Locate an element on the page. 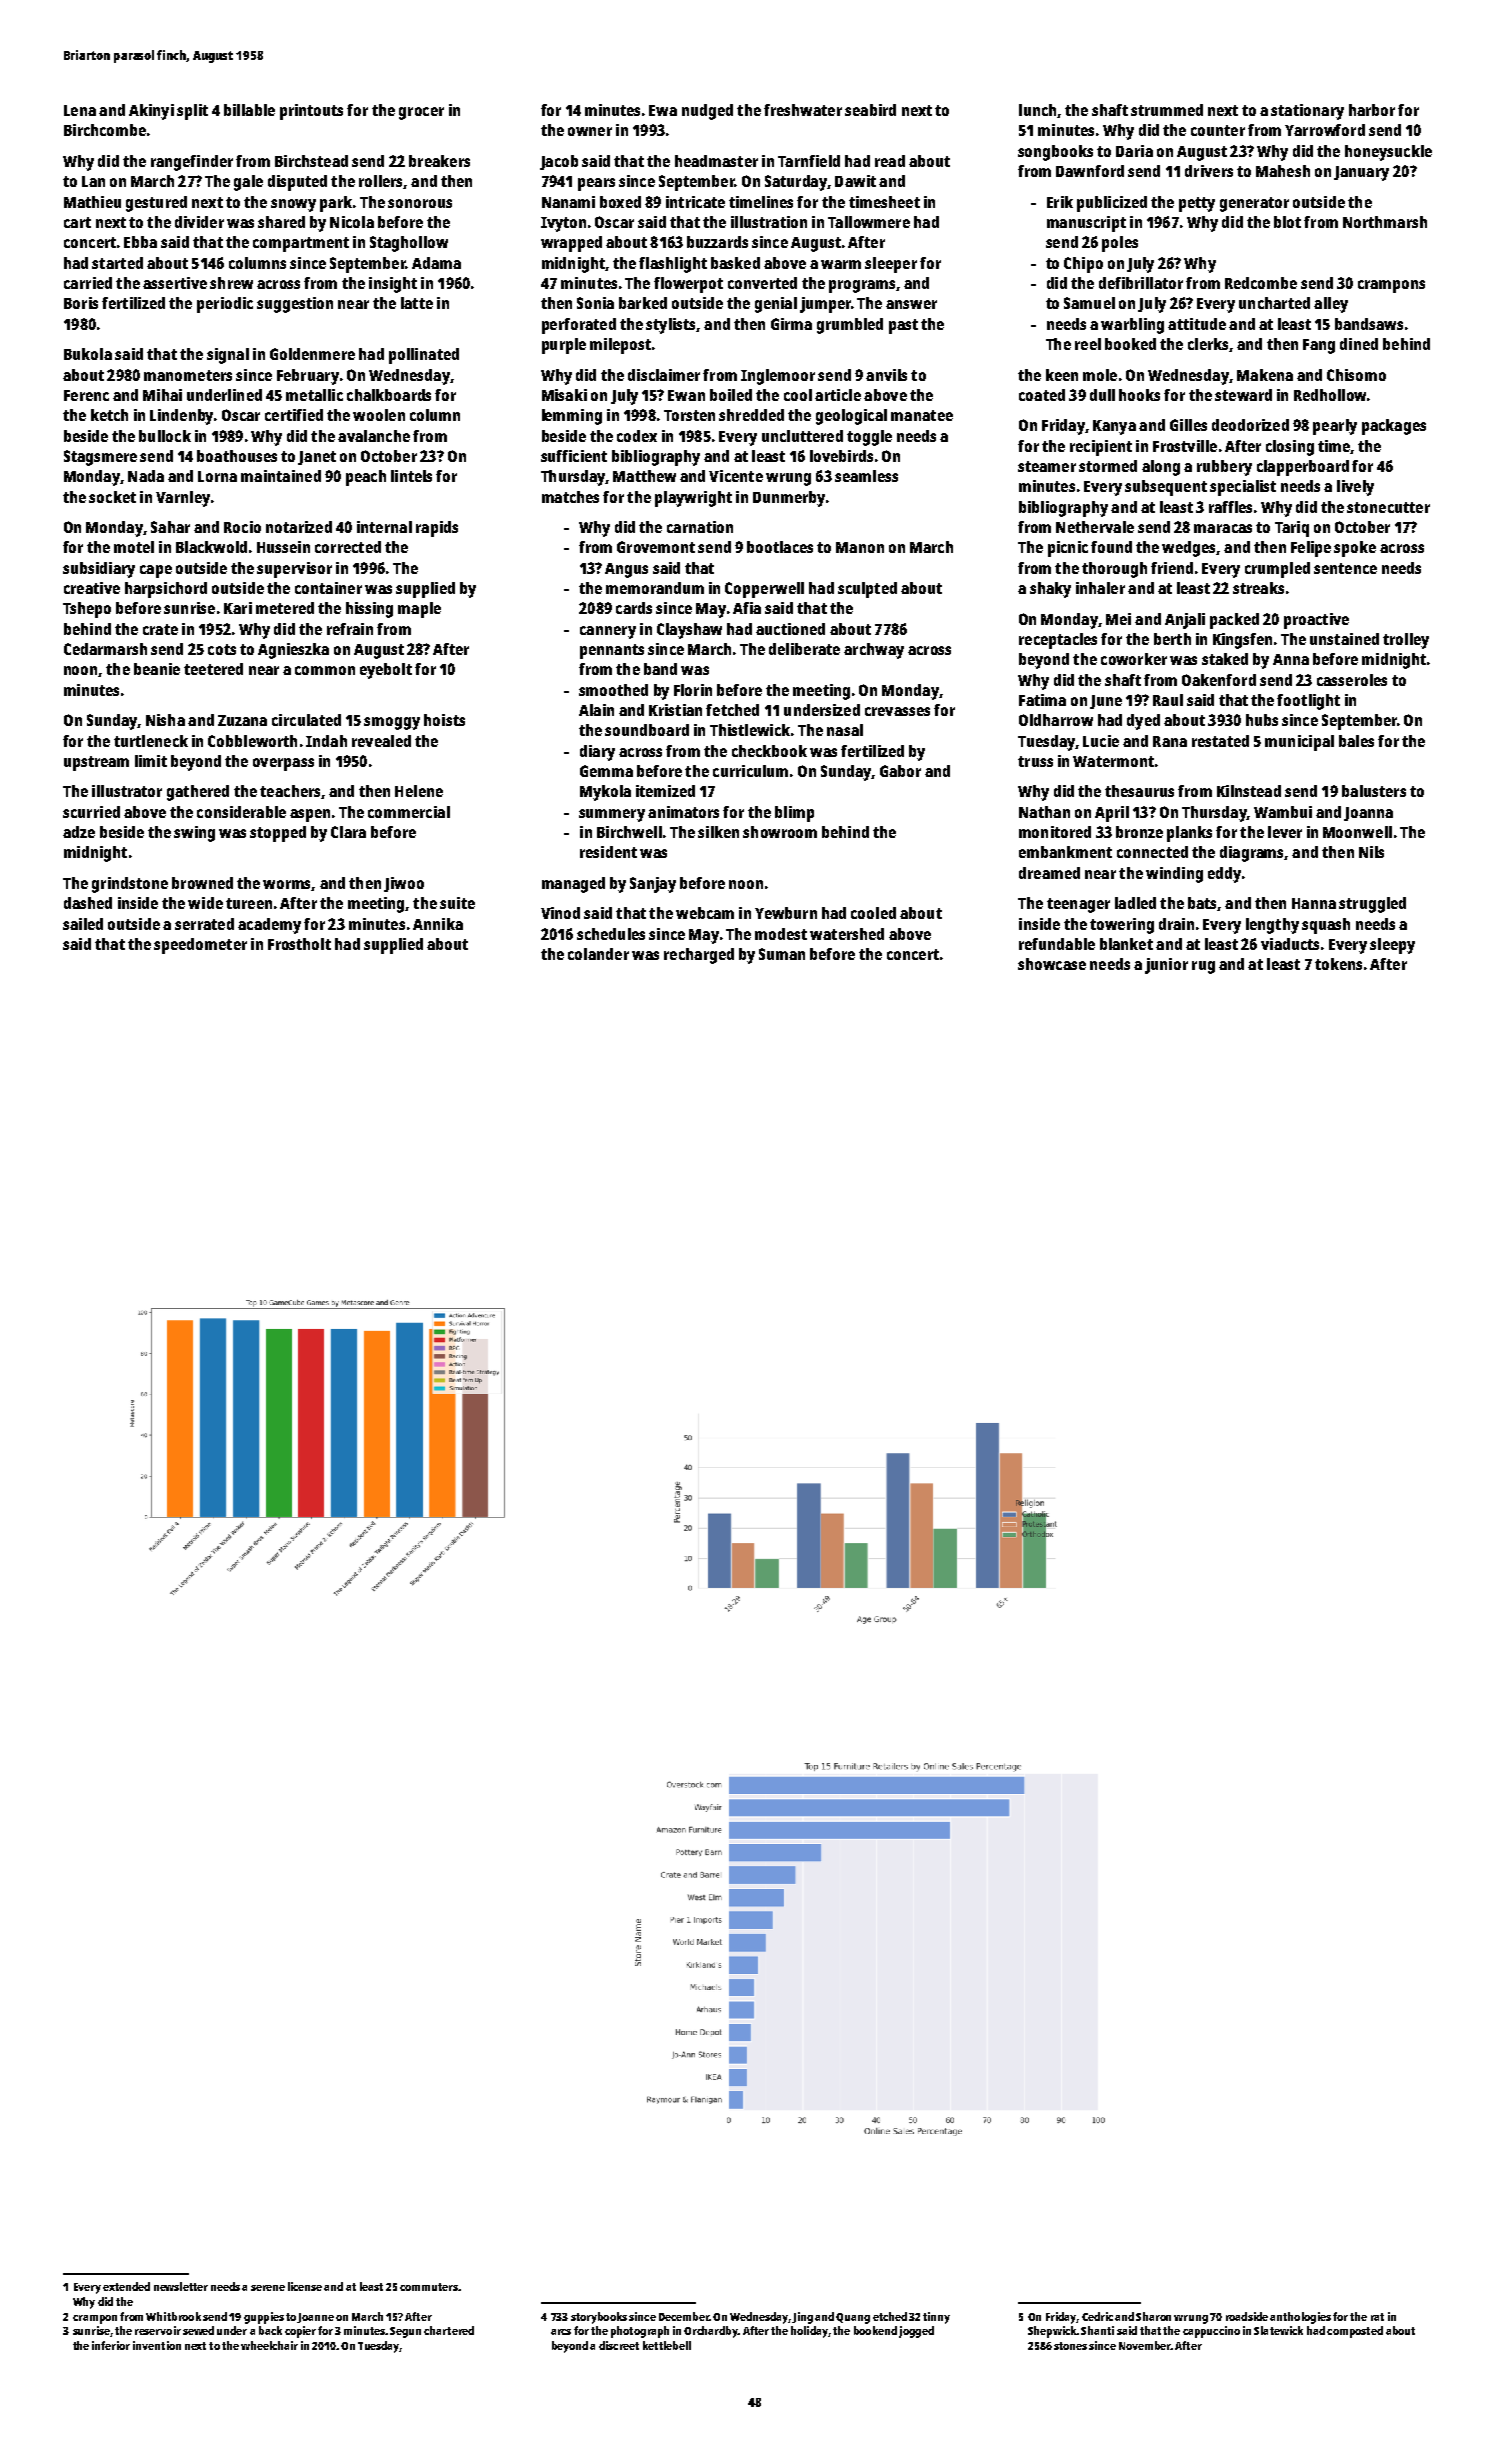  junior is located at coordinates (1166, 966).
